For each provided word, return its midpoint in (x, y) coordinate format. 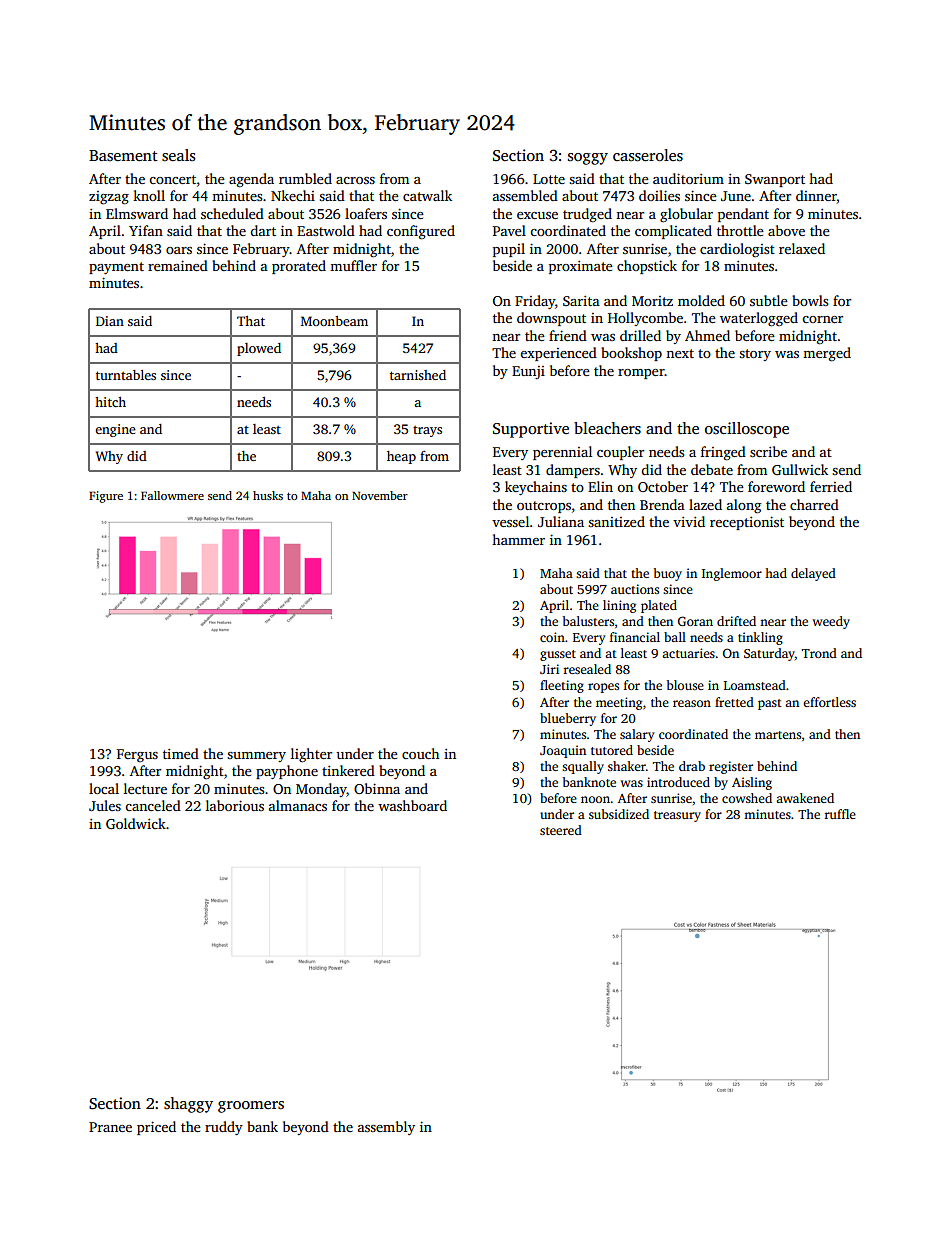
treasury (677, 816)
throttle (740, 230)
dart (263, 230)
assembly (386, 1128)
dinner (816, 197)
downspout (551, 319)
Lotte (549, 179)
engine (115, 430)
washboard (412, 805)
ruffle (840, 814)
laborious (235, 805)
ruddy (224, 1128)
